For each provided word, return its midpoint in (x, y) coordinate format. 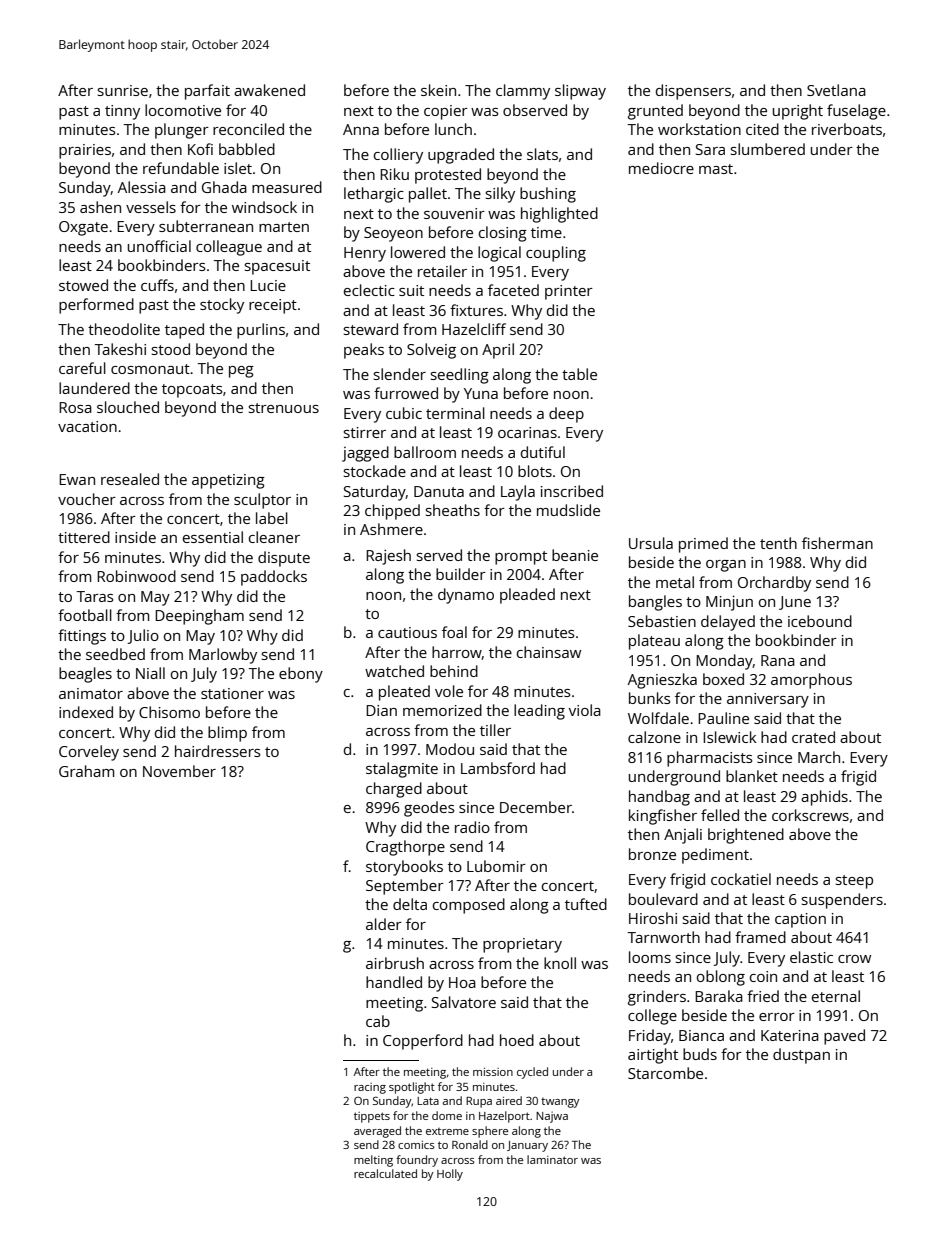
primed (703, 545)
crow (854, 959)
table (579, 374)
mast (716, 169)
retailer (442, 271)
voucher (87, 499)
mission (493, 1072)
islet (238, 168)
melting (373, 1161)
